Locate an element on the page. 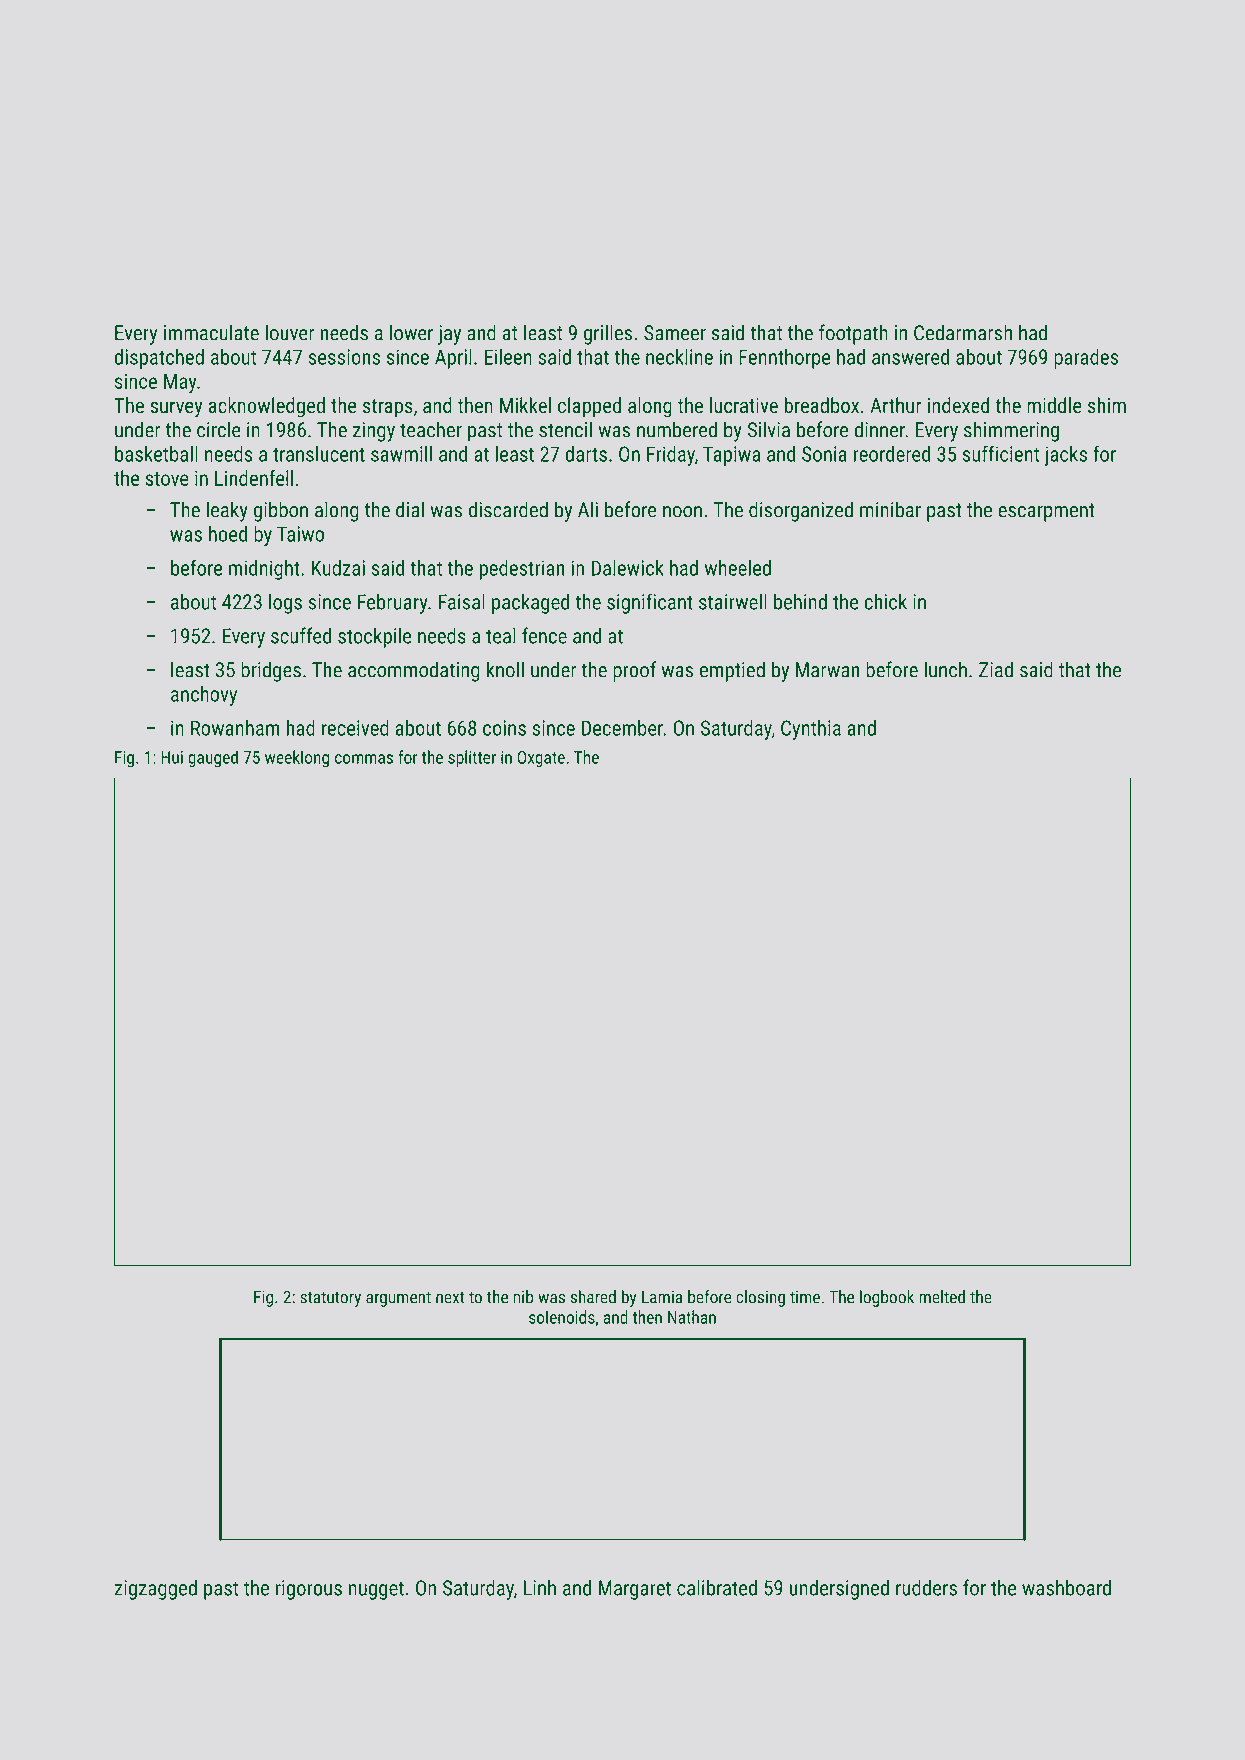 The width and height of the page is (1245, 1760). acknowledged is located at coordinates (267, 407).
